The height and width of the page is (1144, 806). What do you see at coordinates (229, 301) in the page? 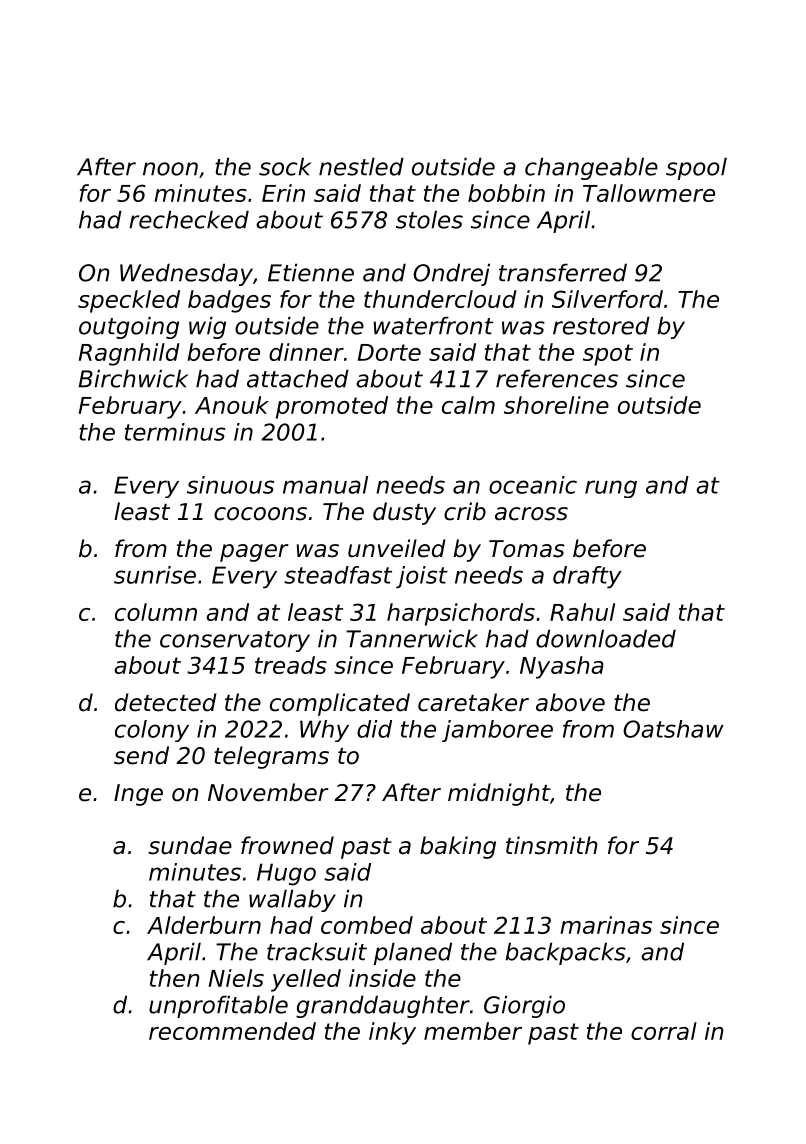
I see `badges` at bounding box center [229, 301].
